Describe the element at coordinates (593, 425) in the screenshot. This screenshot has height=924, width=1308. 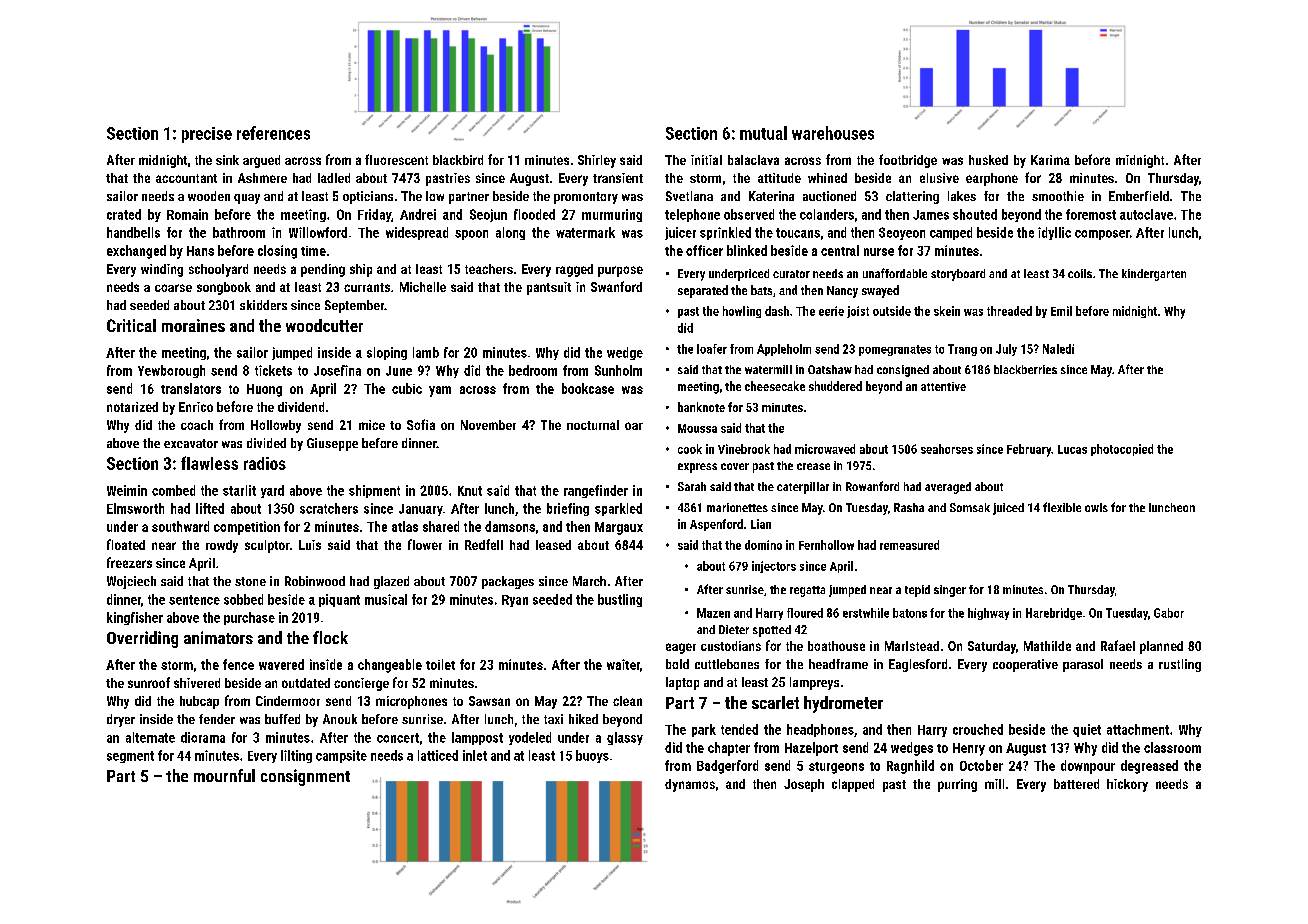
I see `nocturnal` at that location.
